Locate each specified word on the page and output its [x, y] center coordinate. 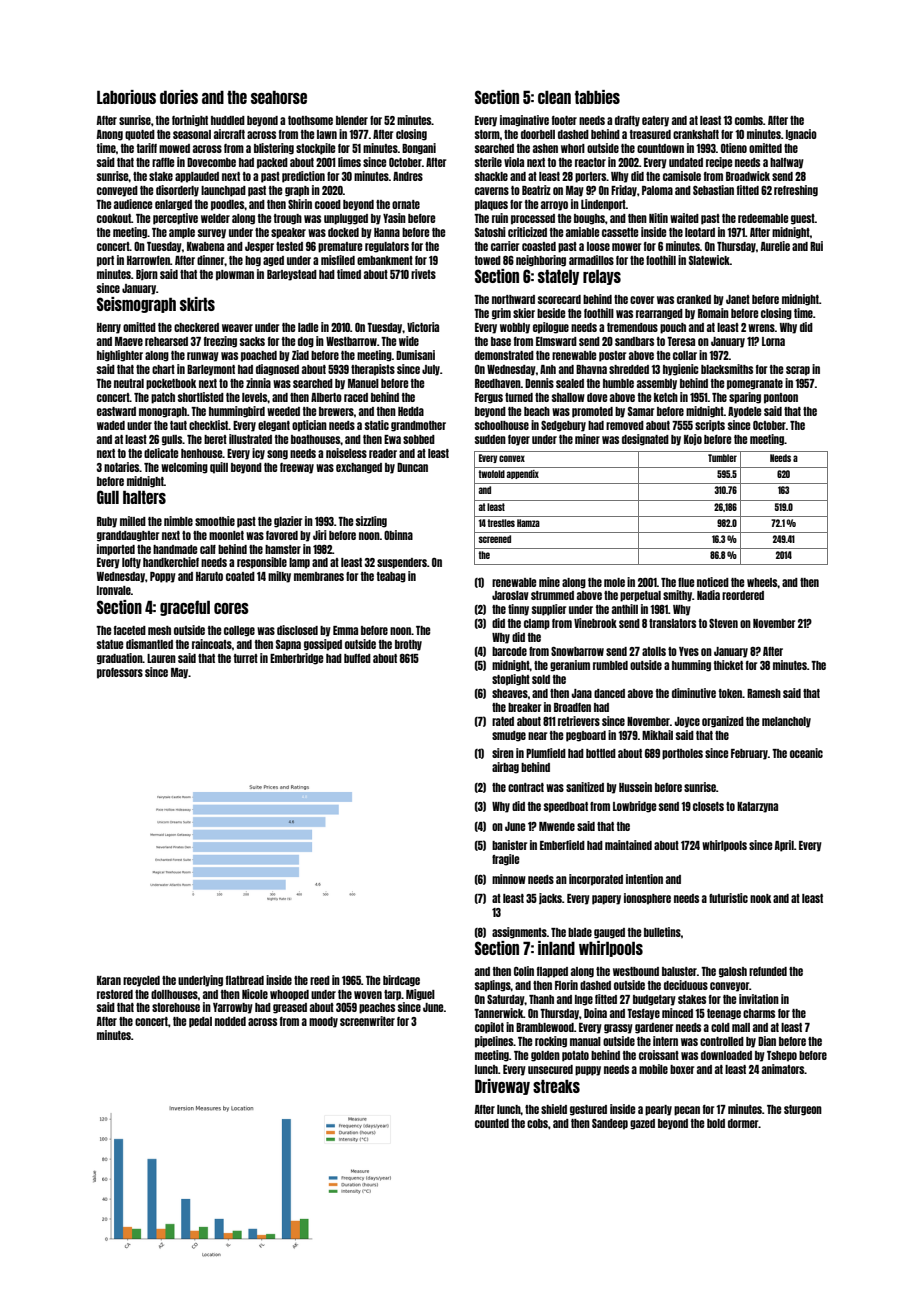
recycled [141, 981]
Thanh [541, 999]
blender [352, 120]
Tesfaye [643, 1014]
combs [749, 120]
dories [179, 97]
